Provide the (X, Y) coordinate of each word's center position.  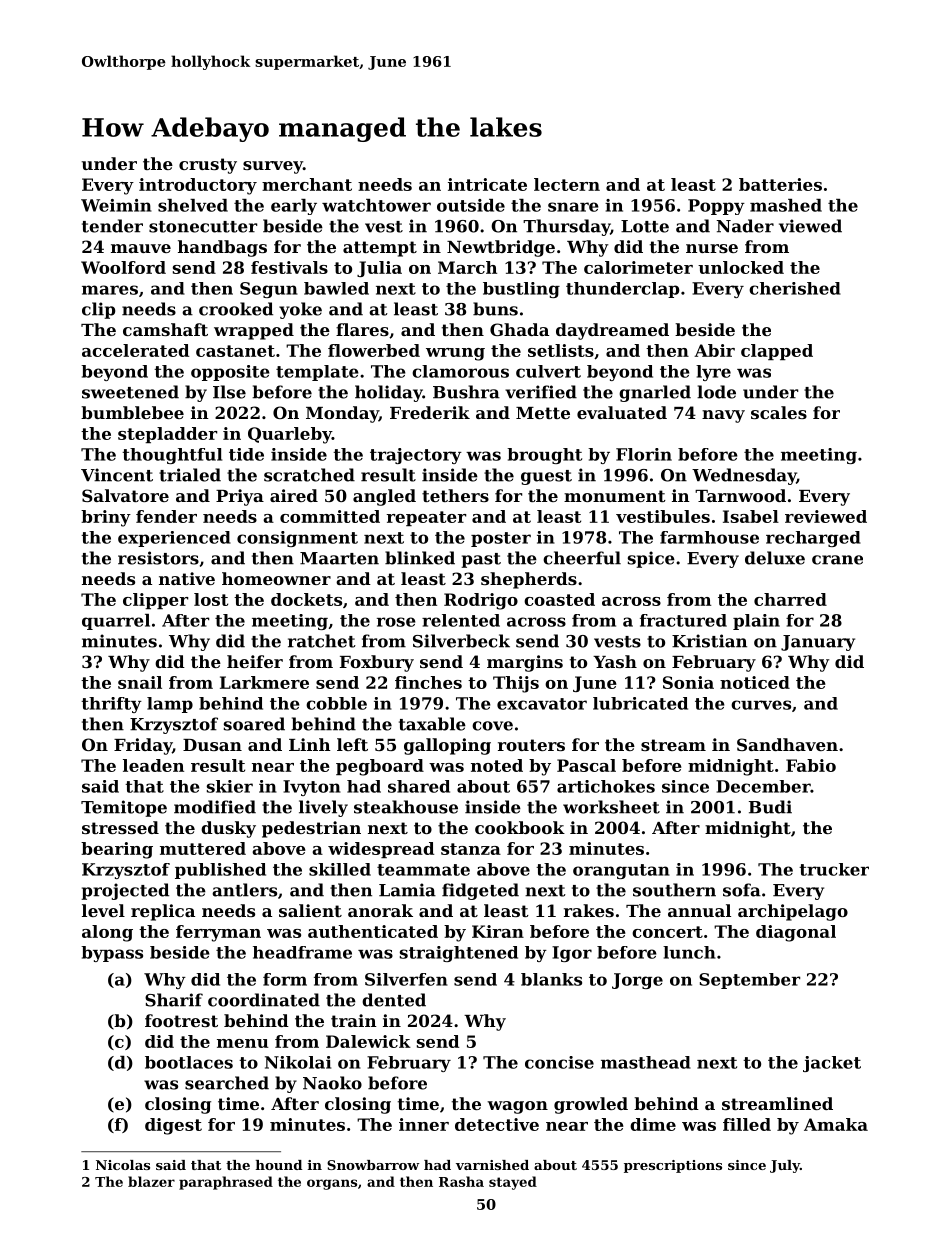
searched (227, 1083)
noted (497, 765)
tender (112, 226)
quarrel (116, 622)
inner (424, 1124)
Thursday (566, 227)
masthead (646, 1062)
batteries (780, 184)
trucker (834, 869)
